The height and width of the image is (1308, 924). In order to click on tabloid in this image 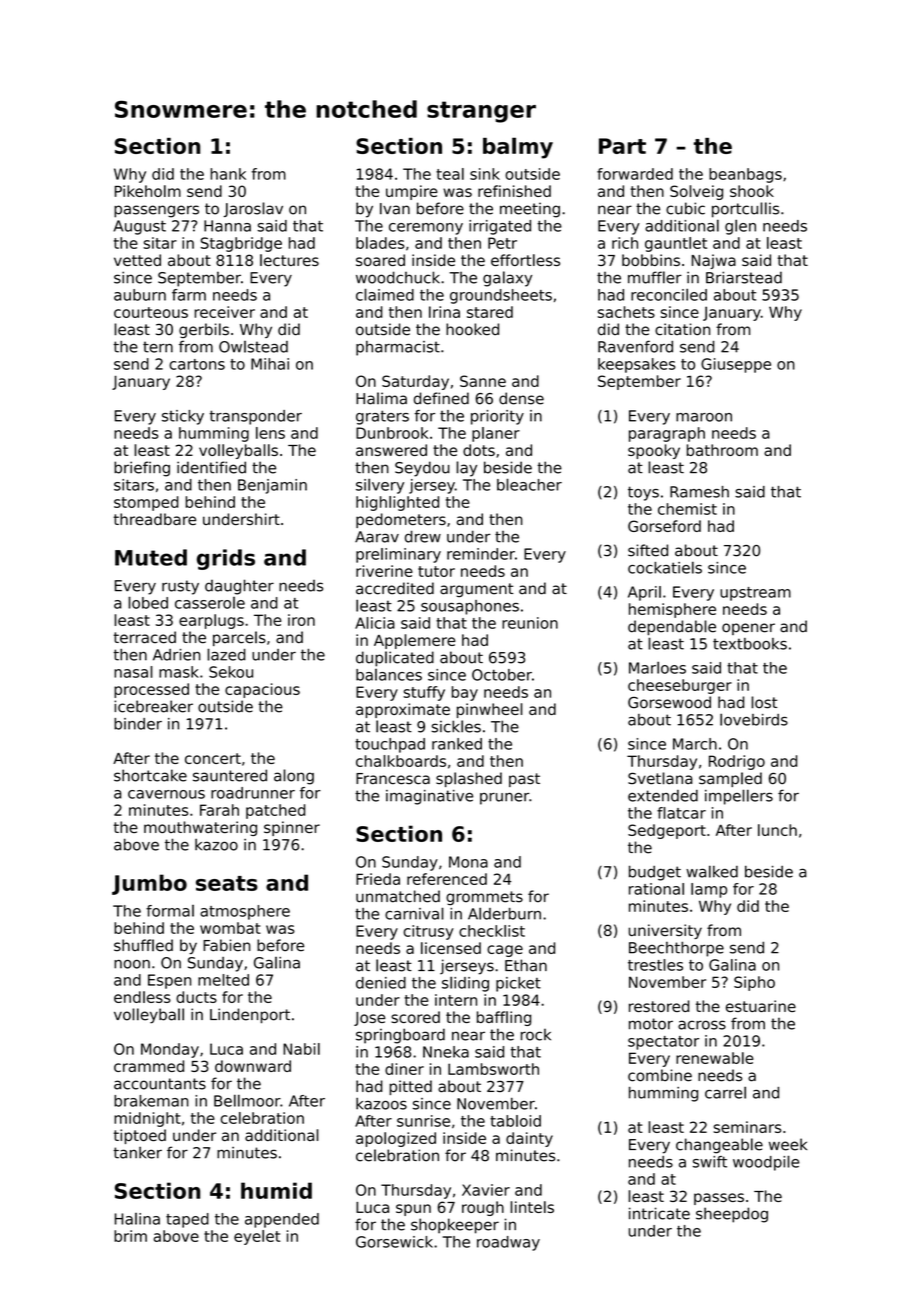, I will do `click(515, 1121)`.
